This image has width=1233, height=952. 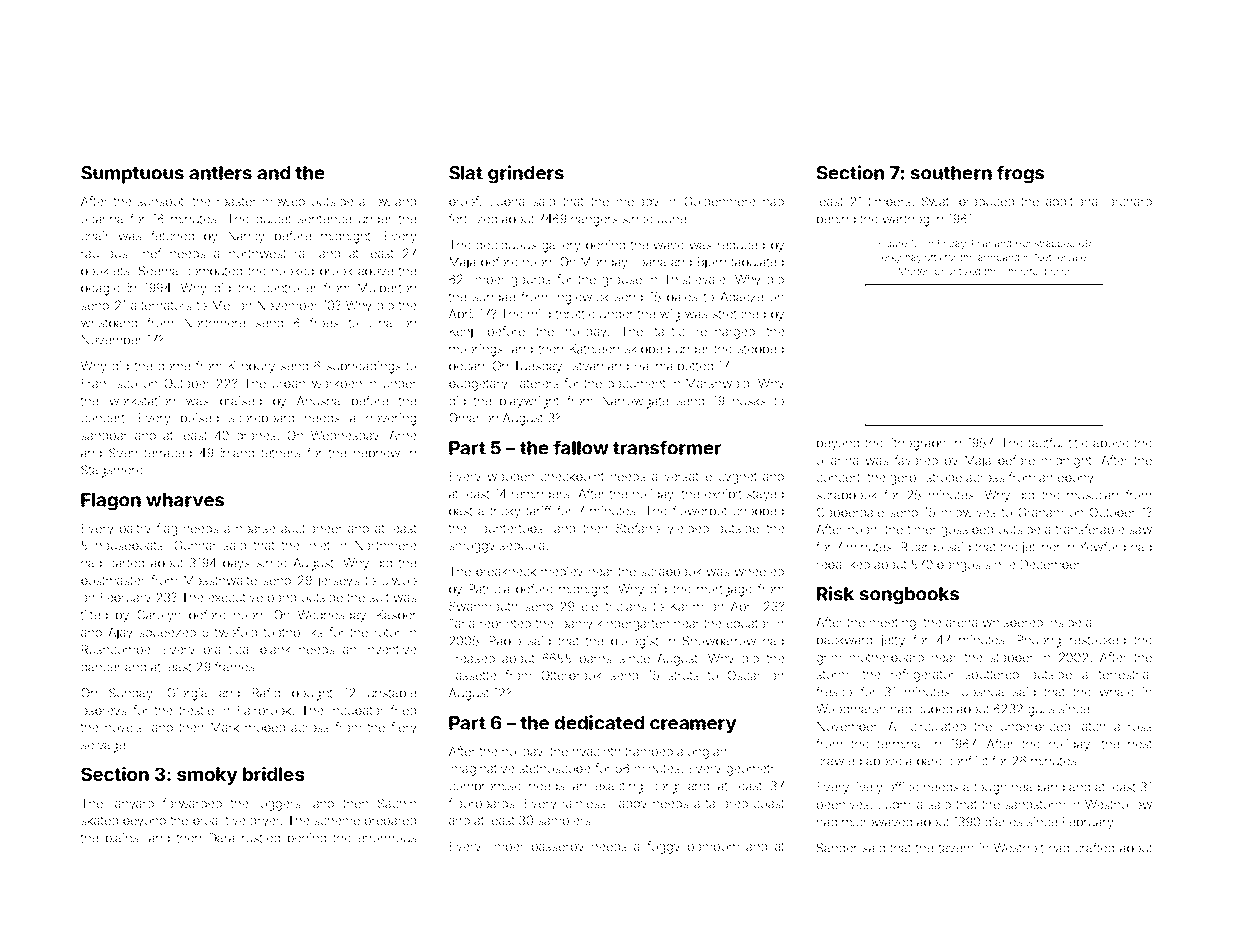 I want to click on Joshua, so click(x=983, y=692).
